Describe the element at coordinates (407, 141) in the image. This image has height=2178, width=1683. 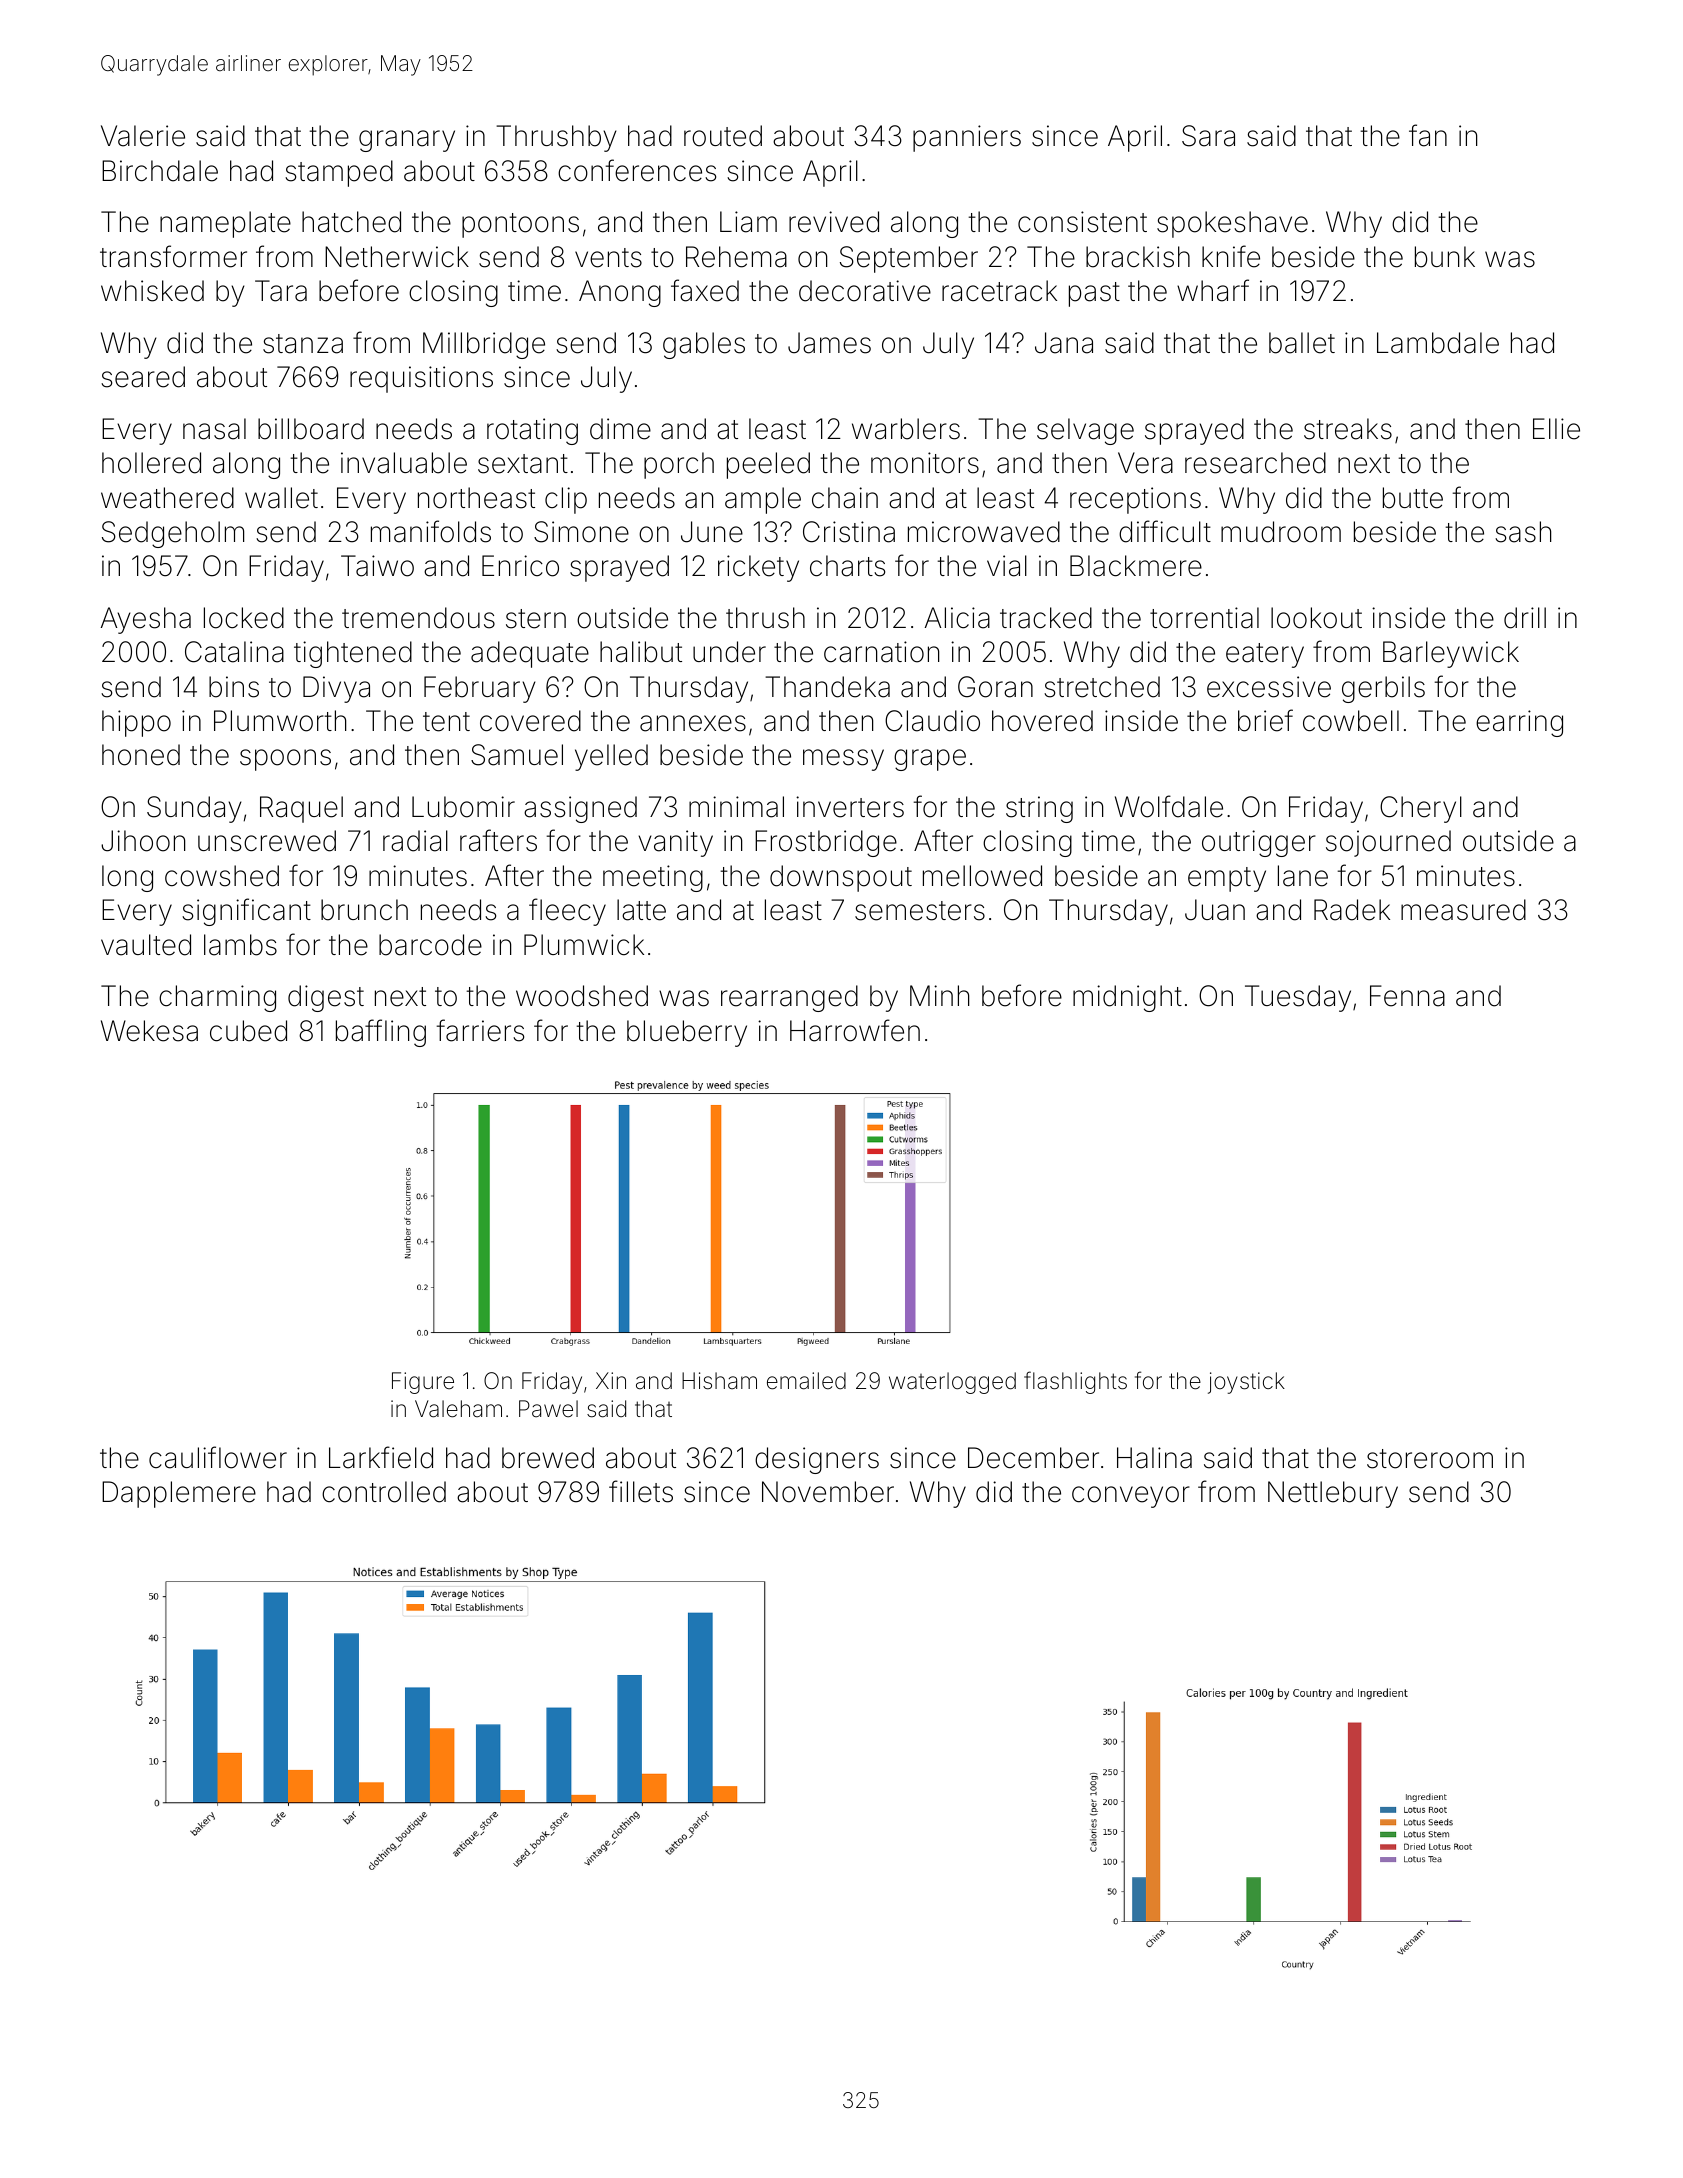
I see `granary` at that location.
